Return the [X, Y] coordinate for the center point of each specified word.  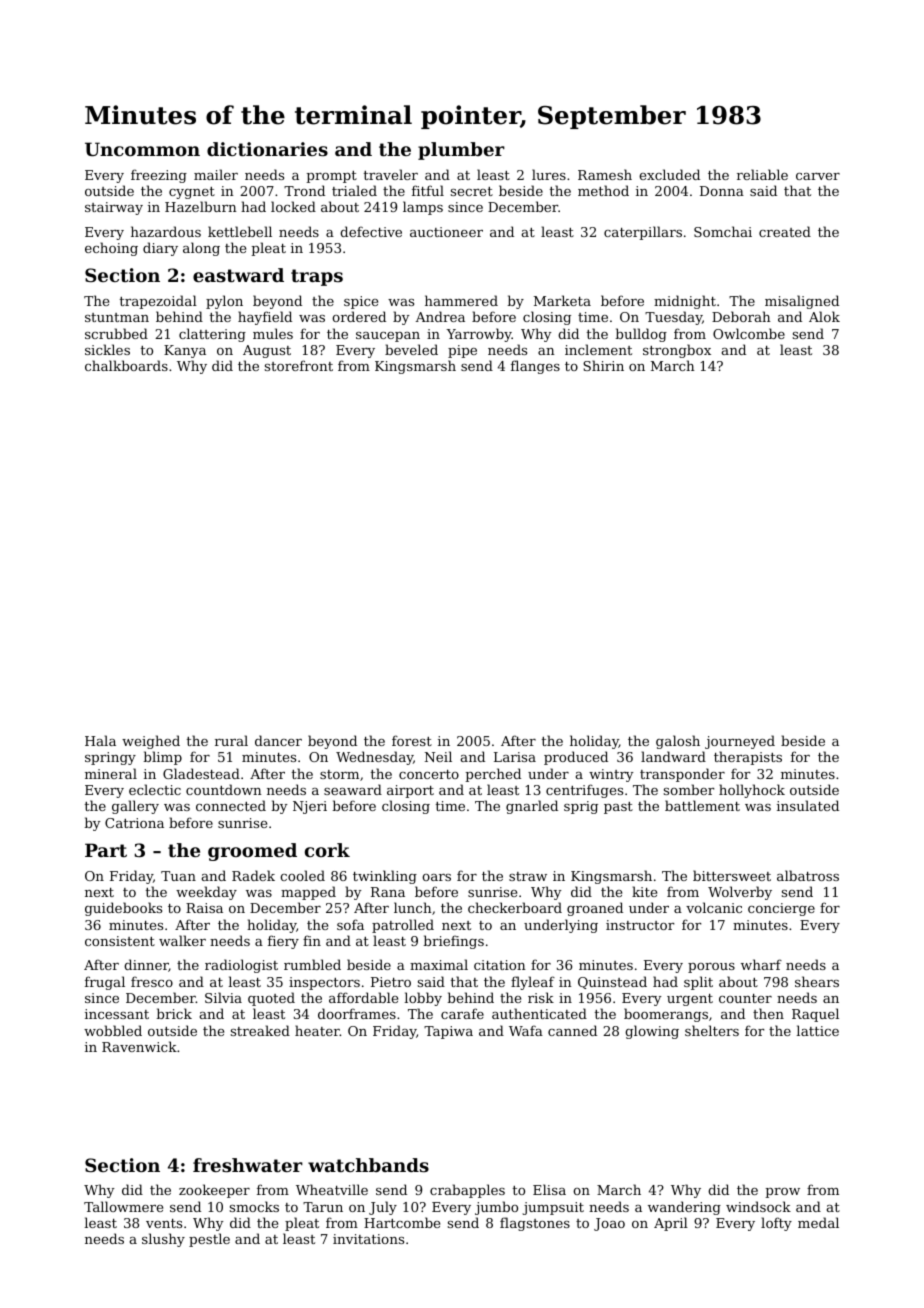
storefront [299, 365]
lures [549, 174]
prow [782, 1193]
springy [110, 758]
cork [327, 850]
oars [436, 877]
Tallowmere [123, 1206]
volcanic [714, 907]
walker [182, 940]
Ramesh [605, 174]
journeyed [740, 742]
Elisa [549, 1189]
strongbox [677, 351]
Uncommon [142, 149]
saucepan [388, 337]
